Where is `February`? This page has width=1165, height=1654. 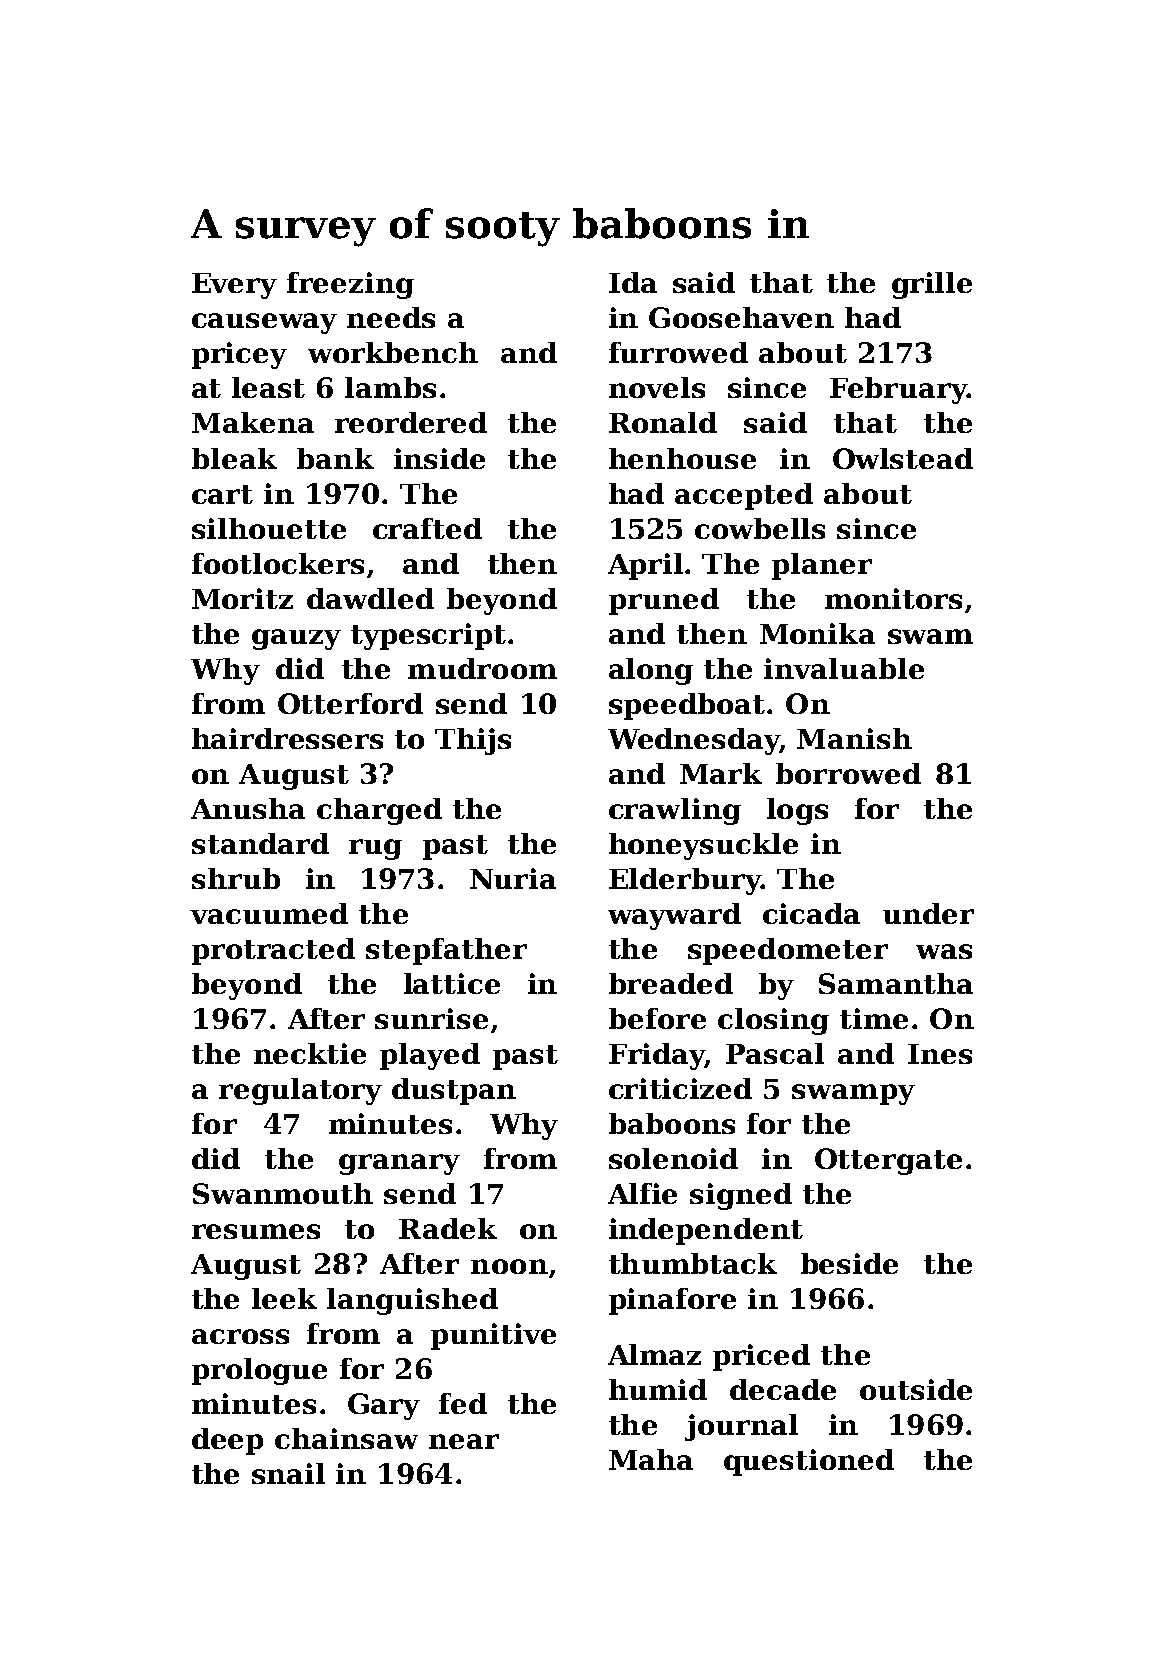 February is located at coordinates (898, 390).
